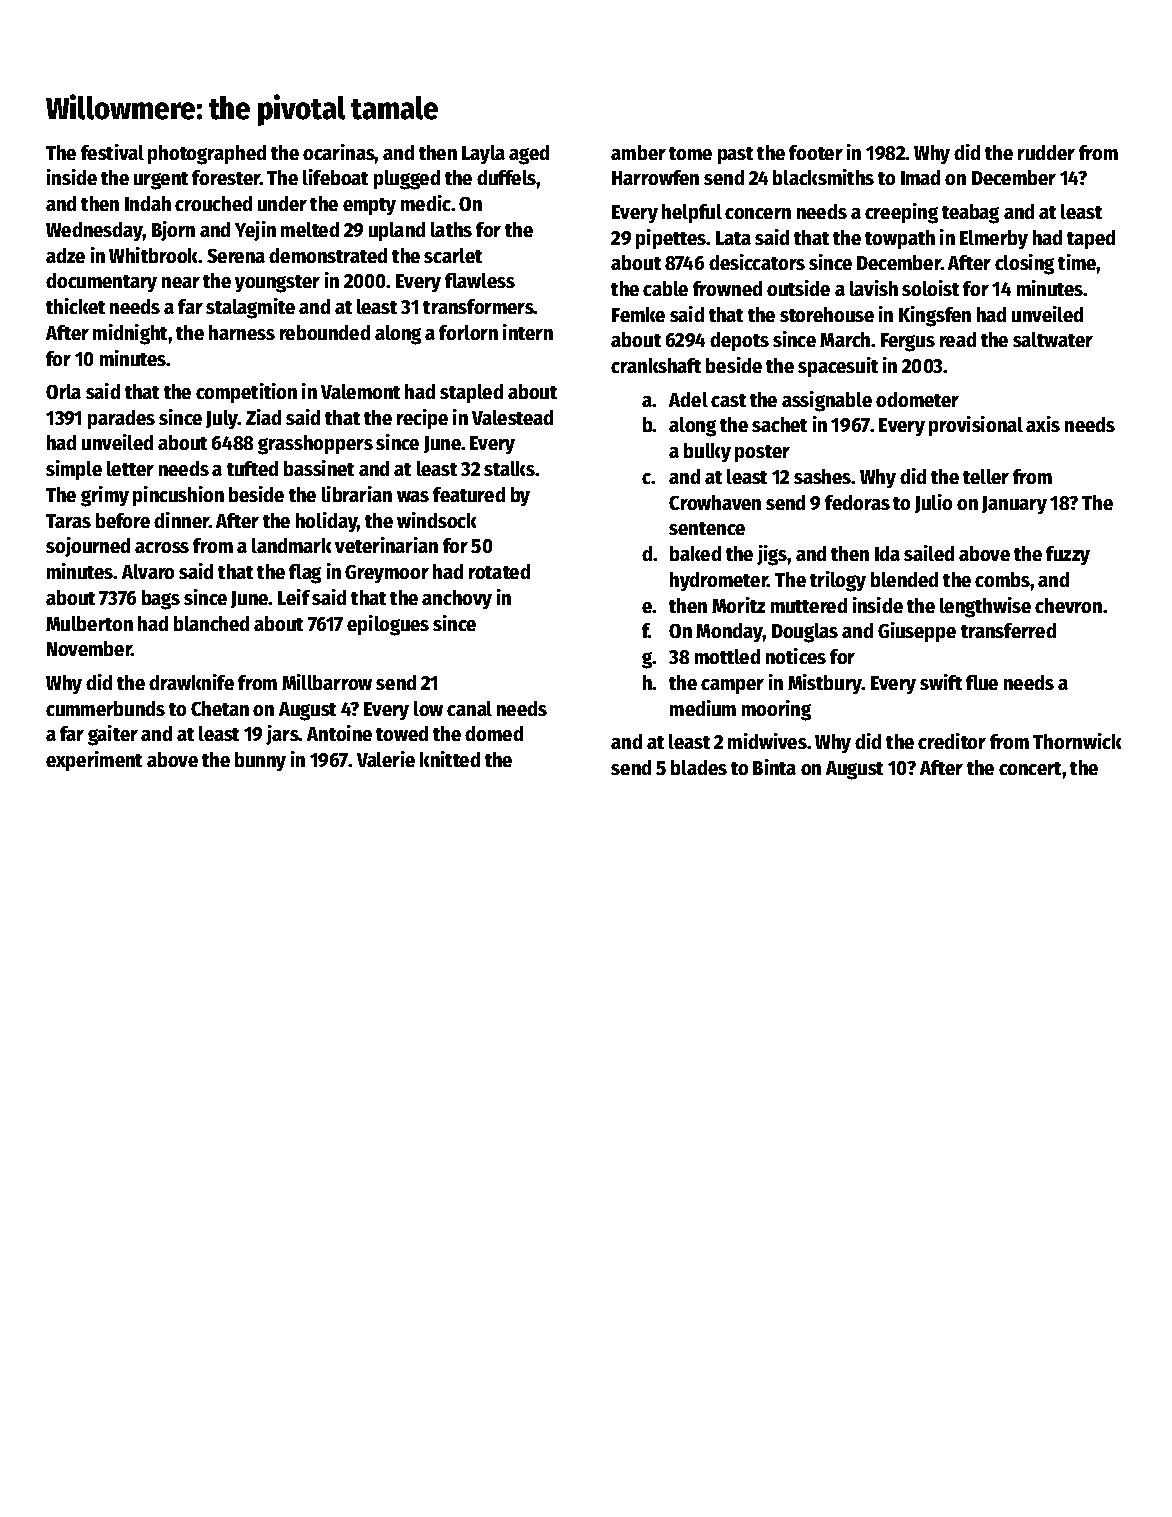  I want to click on closing, so click(1024, 264).
